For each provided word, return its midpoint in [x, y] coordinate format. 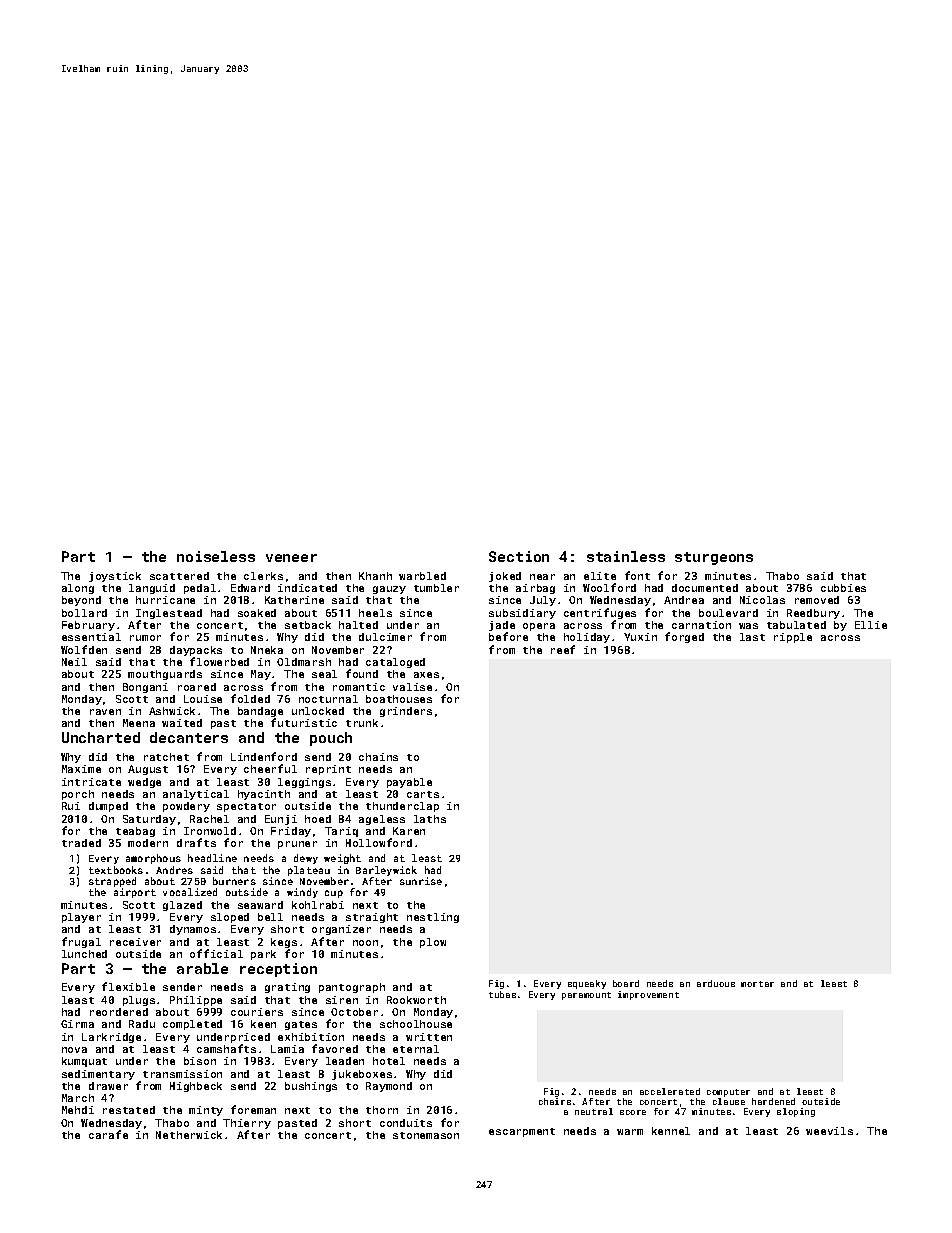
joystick [115, 577]
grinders [406, 712]
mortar [757, 984]
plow [433, 943]
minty [206, 1111]
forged [684, 637]
